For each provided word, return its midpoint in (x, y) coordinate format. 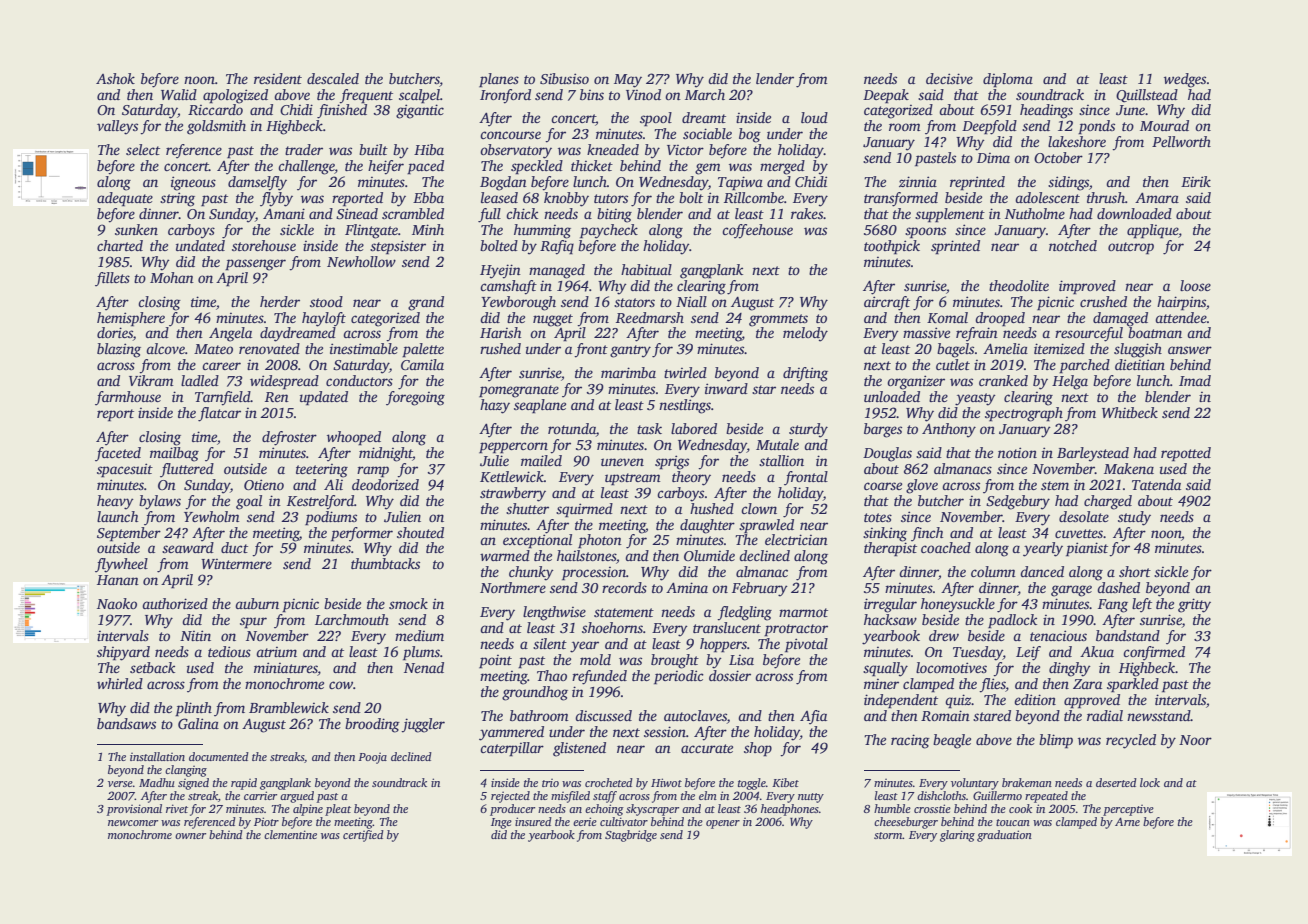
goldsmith (216, 127)
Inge (501, 823)
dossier (730, 675)
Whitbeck (1130, 412)
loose (1195, 285)
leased (499, 197)
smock (408, 603)
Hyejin (500, 271)
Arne (1127, 821)
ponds (1096, 127)
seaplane (540, 406)
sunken (136, 229)
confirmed (1154, 653)
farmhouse (128, 398)
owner (190, 836)
